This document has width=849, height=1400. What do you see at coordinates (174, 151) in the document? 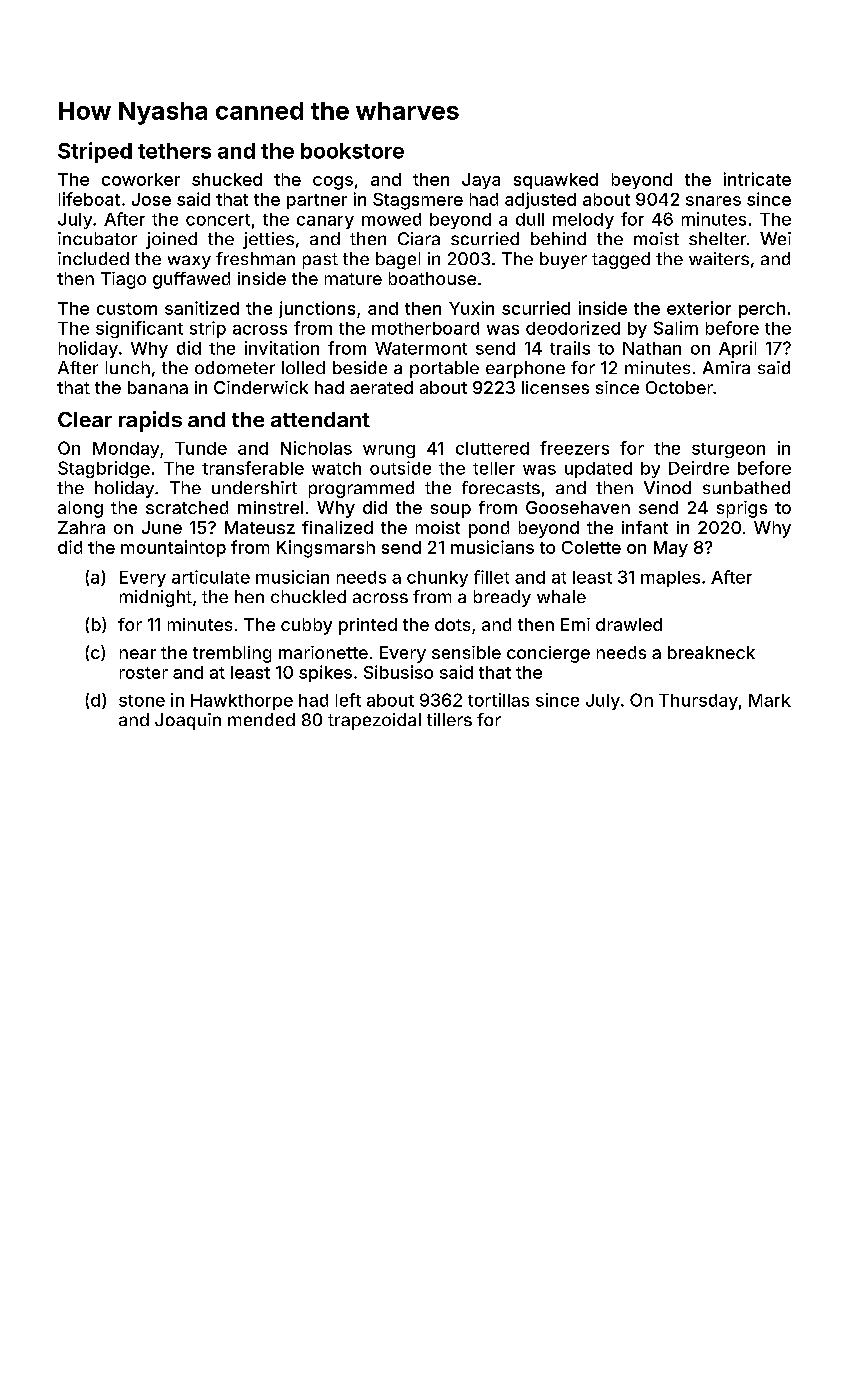
I see `tethers` at bounding box center [174, 151].
